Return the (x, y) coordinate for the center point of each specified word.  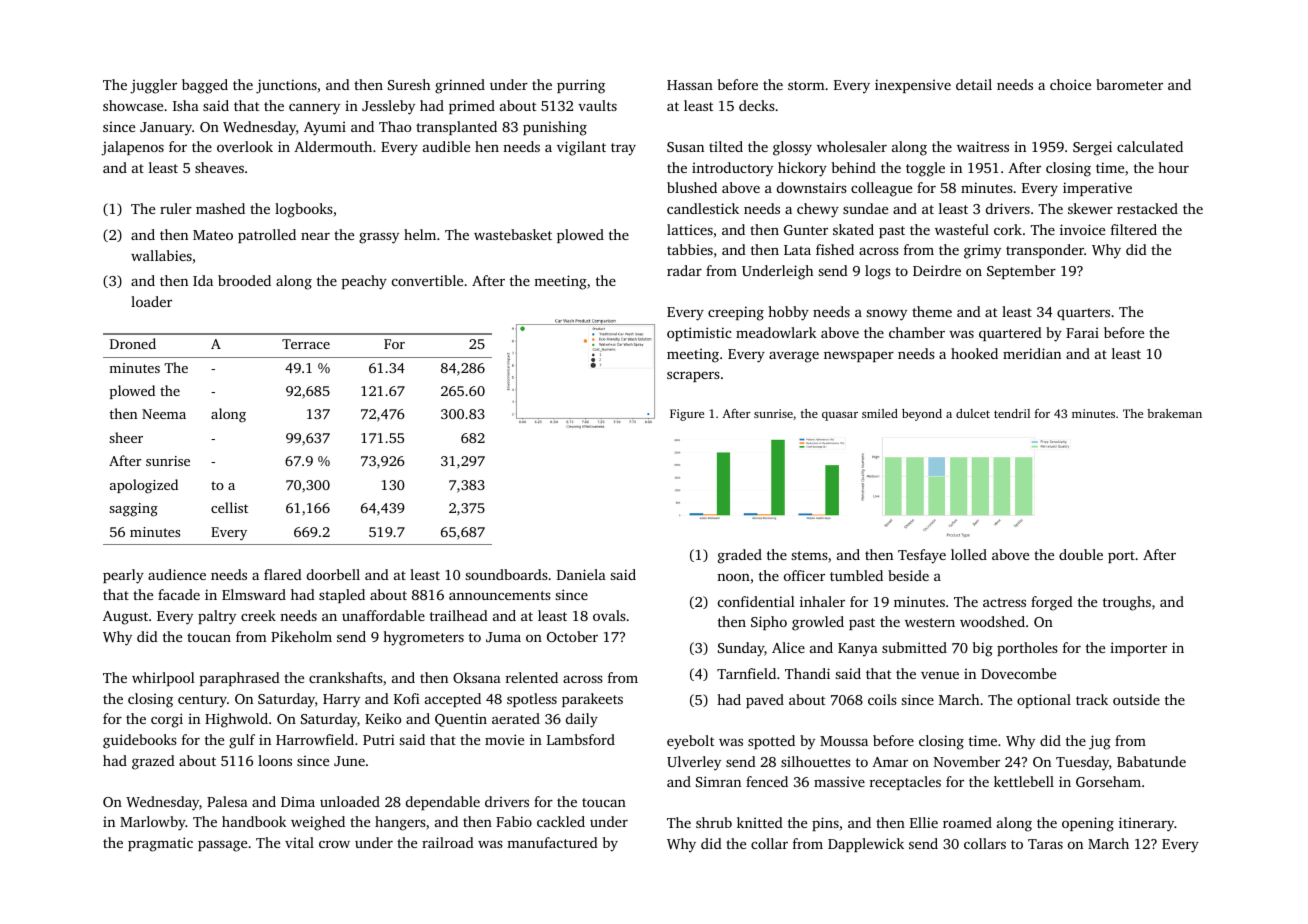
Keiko (383, 718)
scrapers (693, 377)
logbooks (304, 210)
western (930, 622)
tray (623, 149)
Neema (164, 414)
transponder (1045, 251)
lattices (690, 229)
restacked (1147, 208)
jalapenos (132, 148)
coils (882, 699)
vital (299, 842)
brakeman (1174, 413)
